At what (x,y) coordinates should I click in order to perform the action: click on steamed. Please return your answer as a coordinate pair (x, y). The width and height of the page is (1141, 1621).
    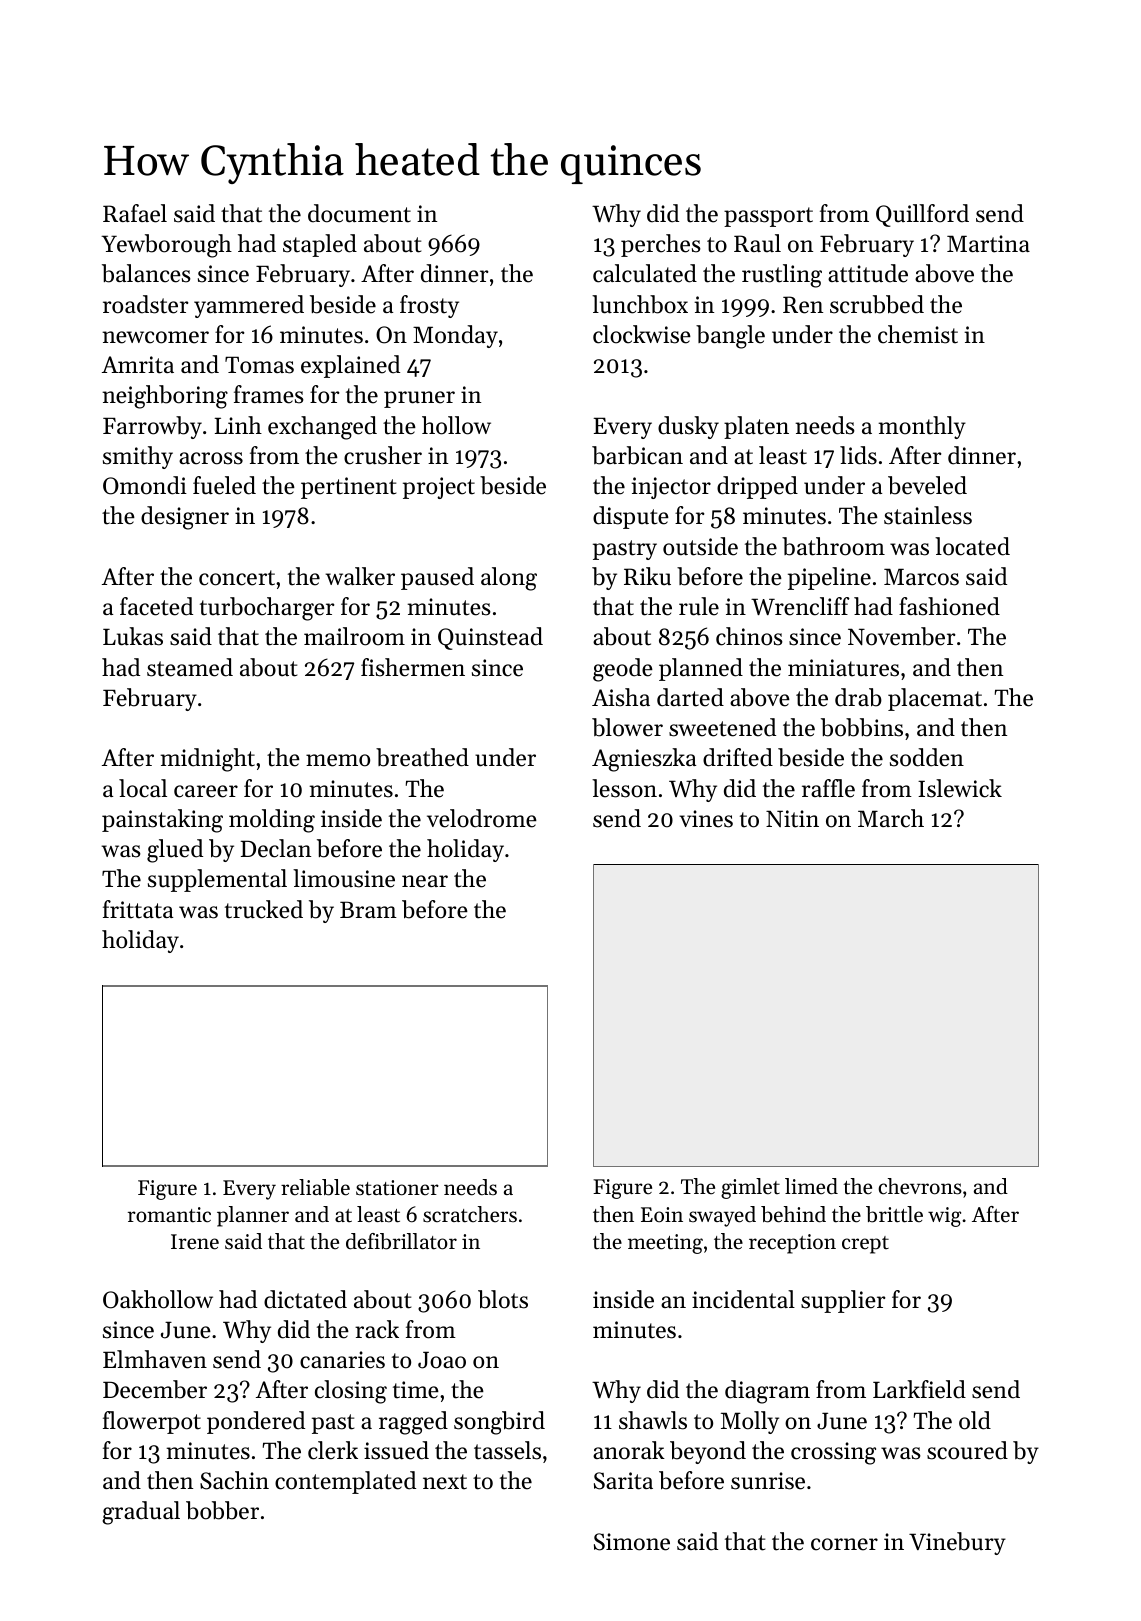
    Looking at the image, I should click on (190, 667).
